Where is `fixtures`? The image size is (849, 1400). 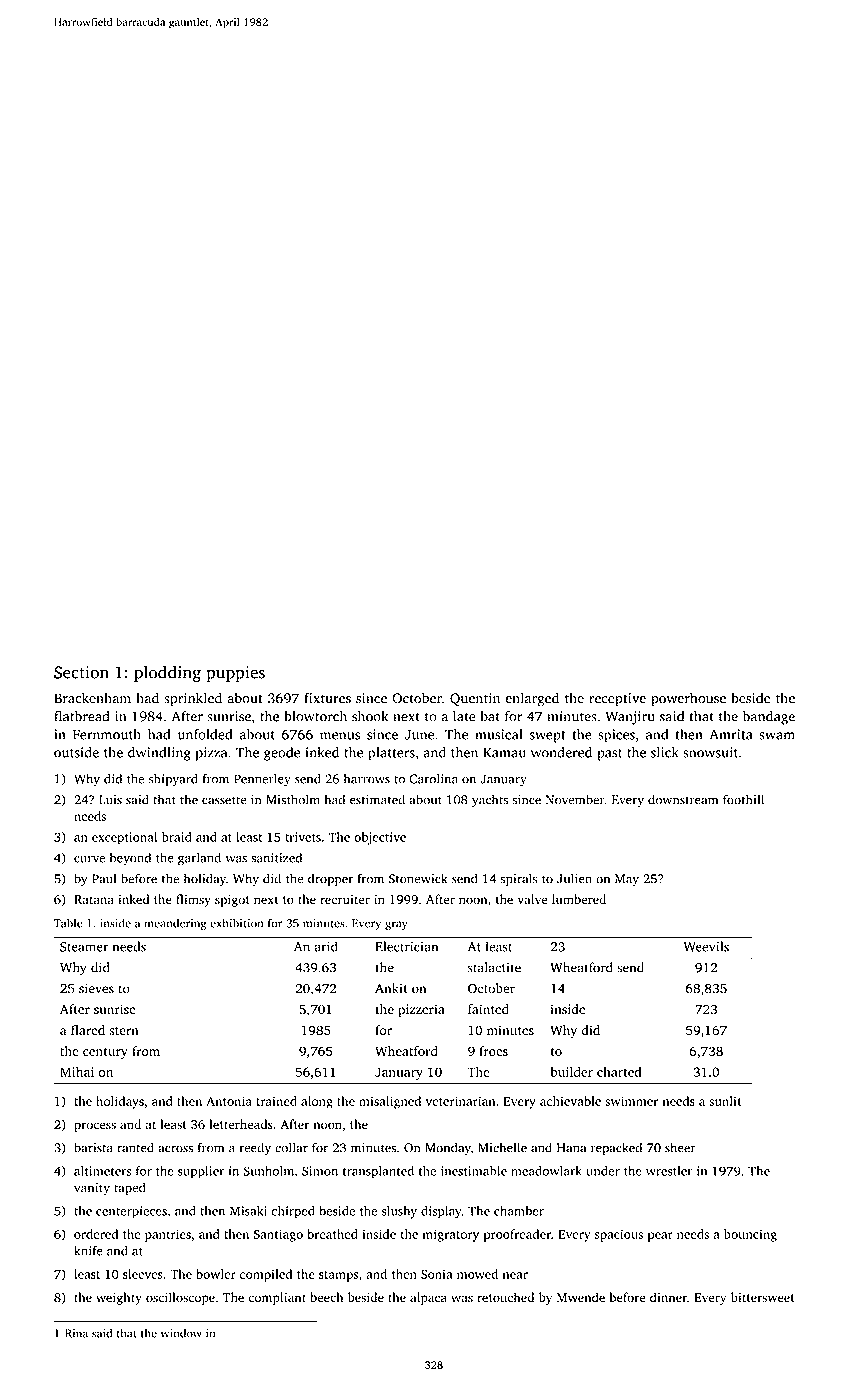 fixtures is located at coordinates (327, 698).
